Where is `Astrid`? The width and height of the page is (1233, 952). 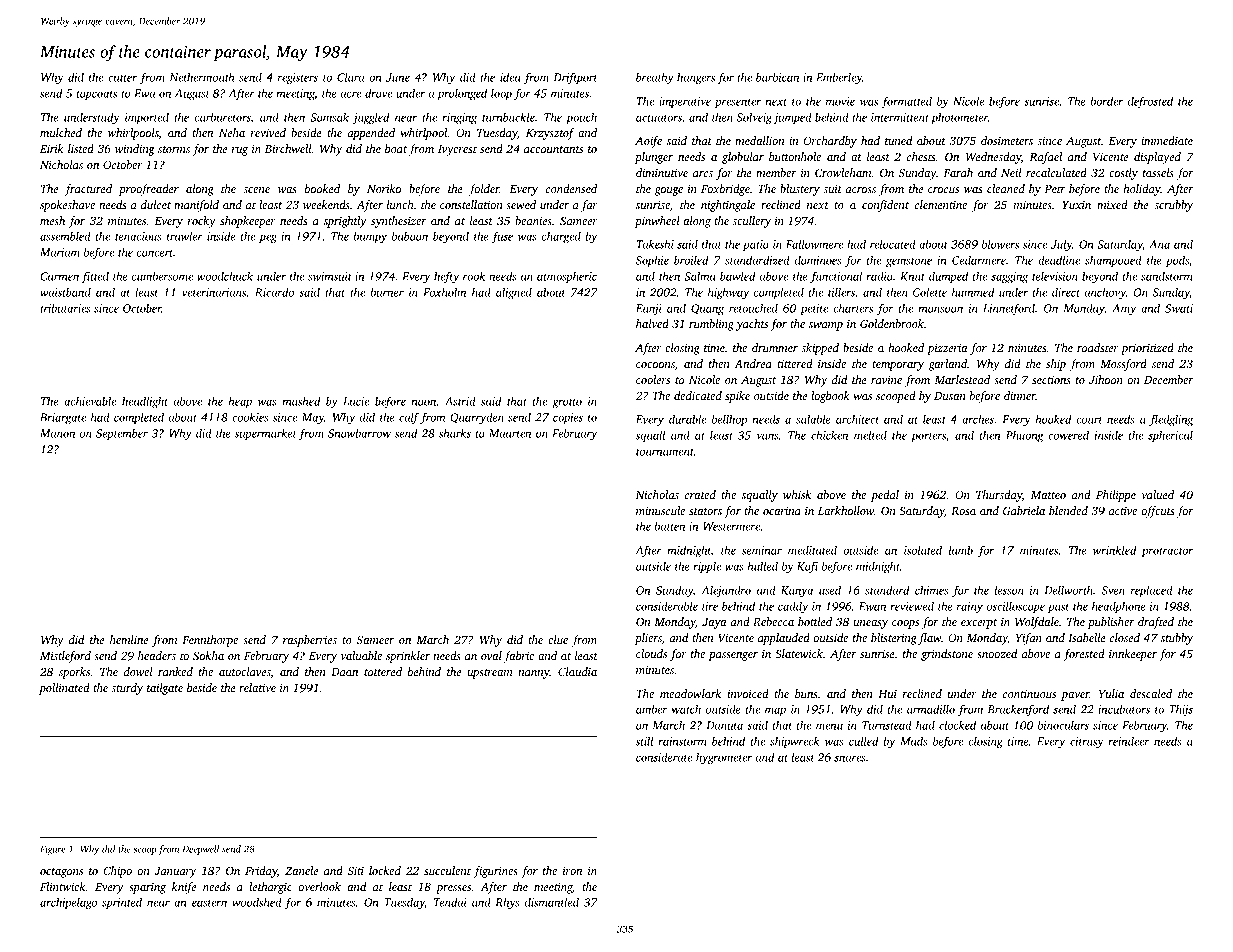
Astrid is located at coordinates (460, 401).
